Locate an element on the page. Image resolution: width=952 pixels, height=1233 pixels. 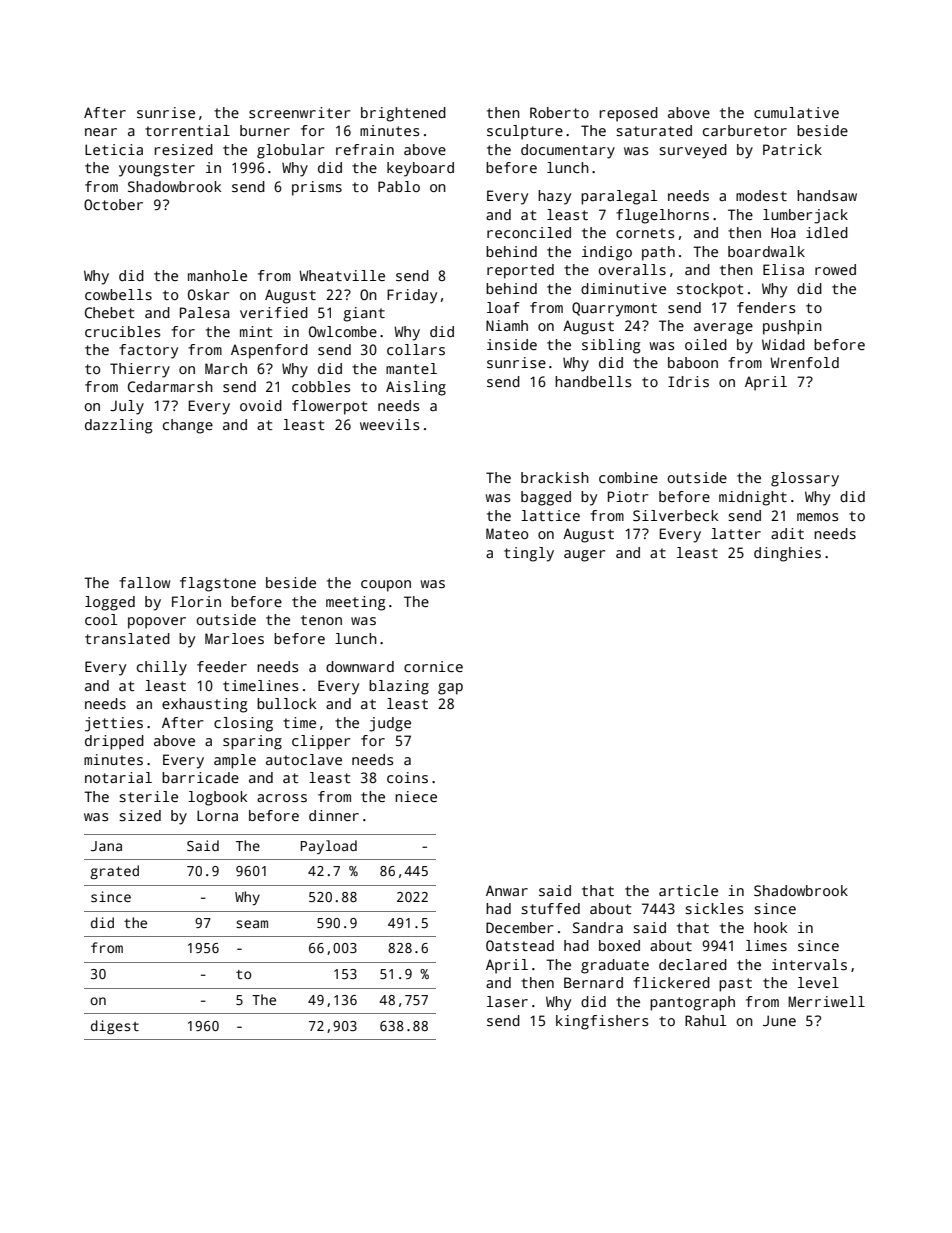
Oatstead is located at coordinates (520, 945).
